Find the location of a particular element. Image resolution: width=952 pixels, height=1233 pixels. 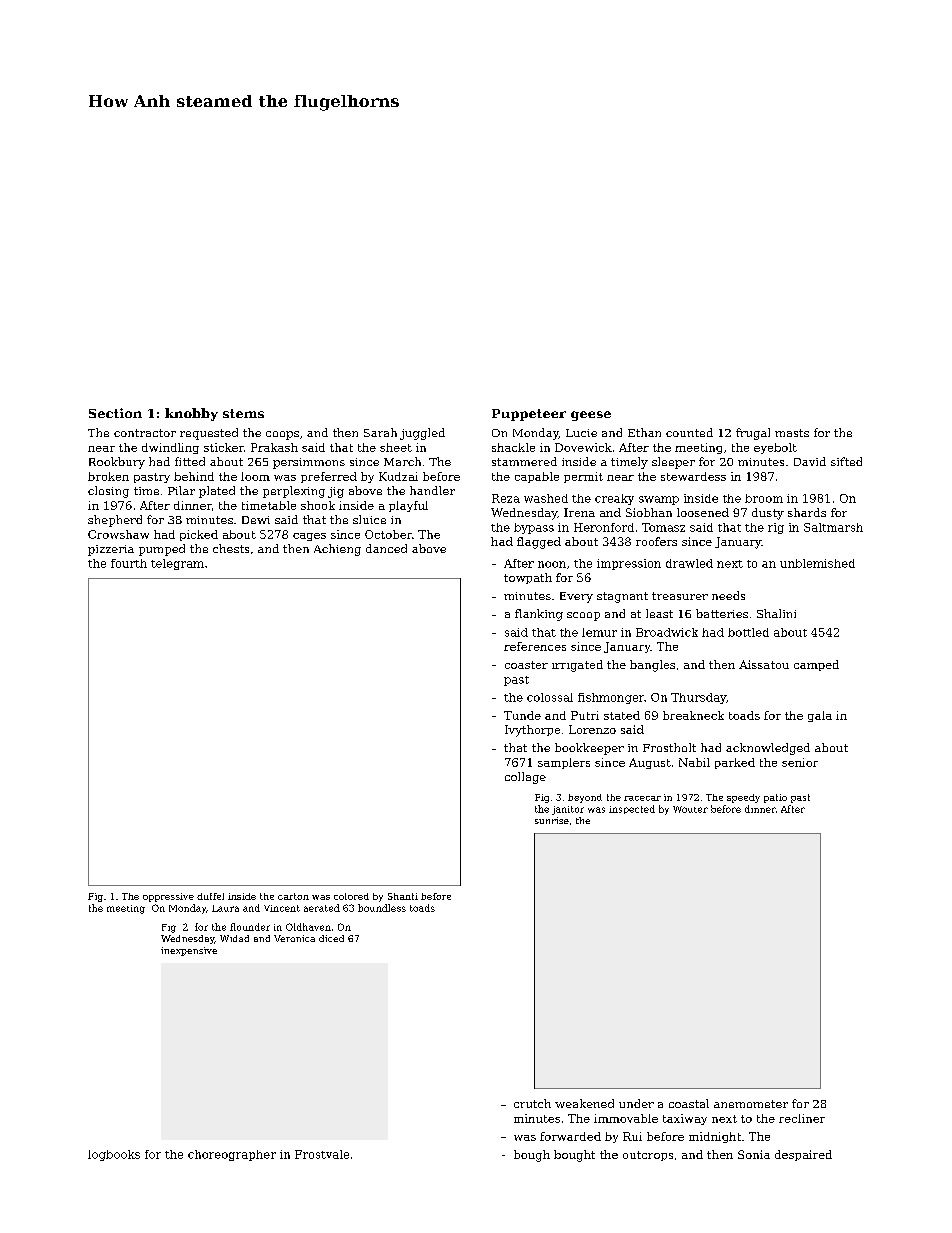

outcrops is located at coordinates (648, 1156).
